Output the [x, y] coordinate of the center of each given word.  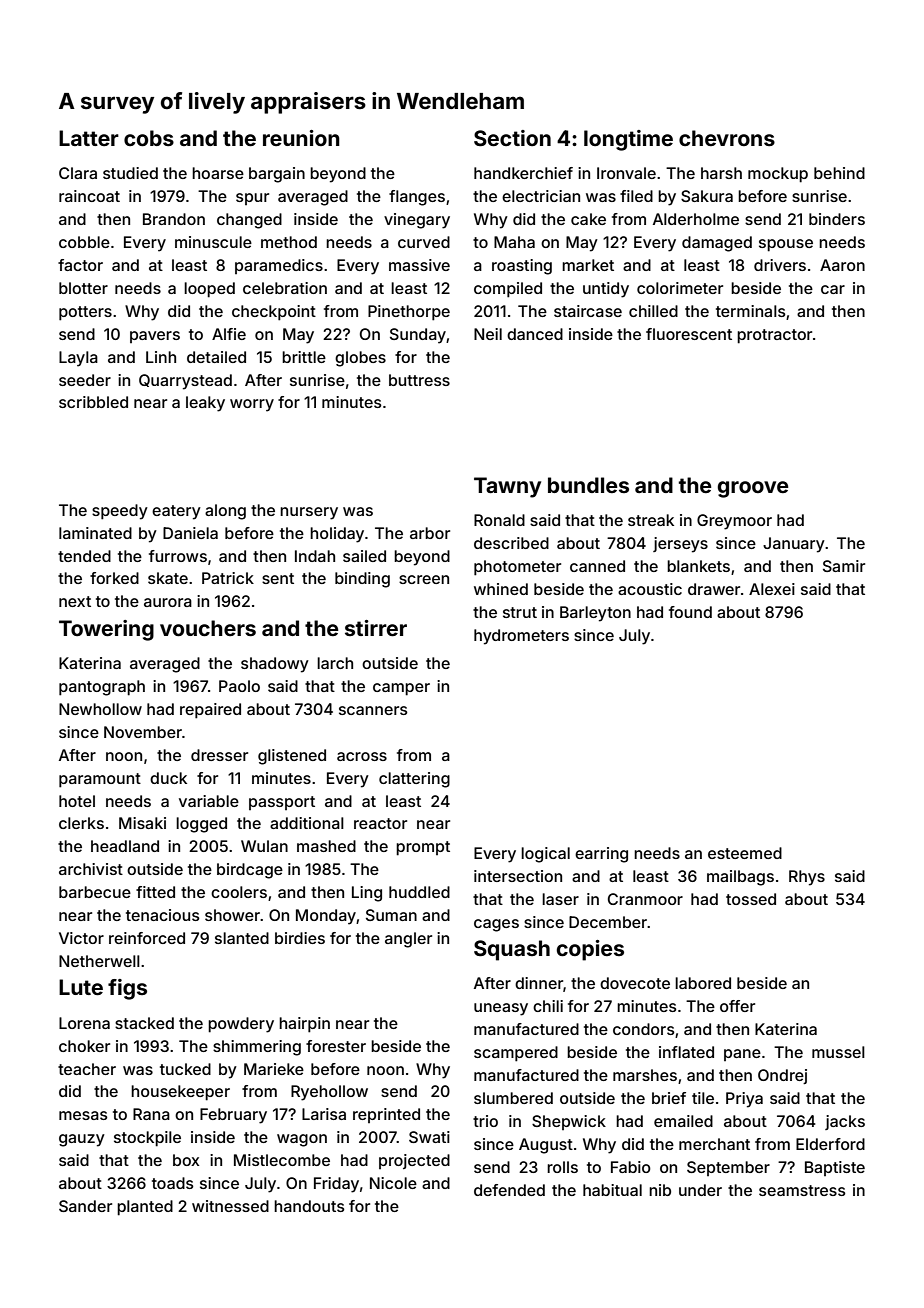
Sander [85, 1206]
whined [501, 589]
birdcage [250, 871]
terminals [751, 311]
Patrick [228, 578]
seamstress [802, 1190]
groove [753, 489]
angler [408, 940]
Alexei [772, 589]
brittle [304, 357]
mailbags [740, 878]
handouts [309, 1206]
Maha [514, 242]
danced [535, 334]
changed [249, 221]
